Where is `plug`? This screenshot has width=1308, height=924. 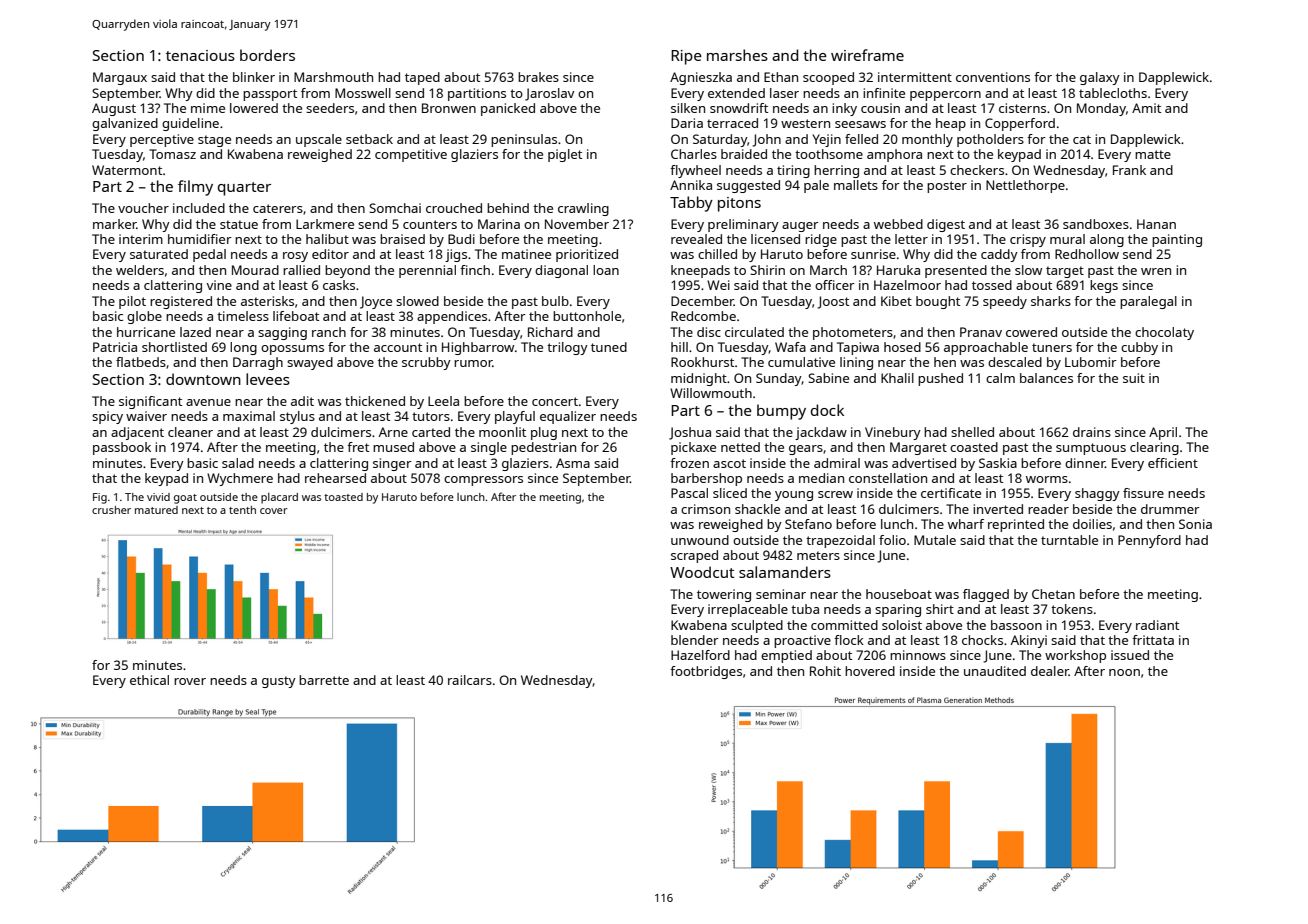
plug is located at coordinates (544, 433).
